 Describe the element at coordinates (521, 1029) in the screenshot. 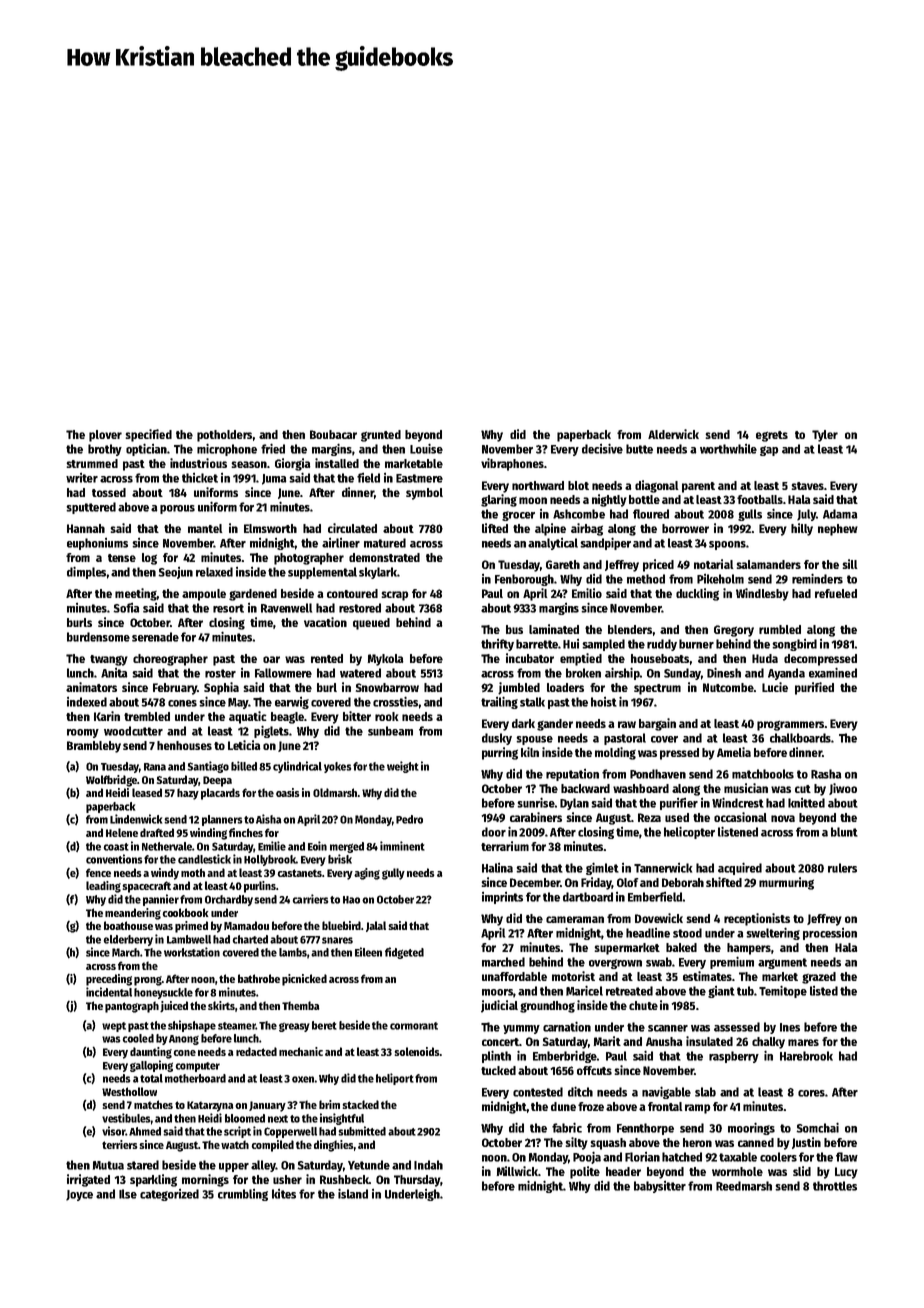

I see `yummy` at that location.
